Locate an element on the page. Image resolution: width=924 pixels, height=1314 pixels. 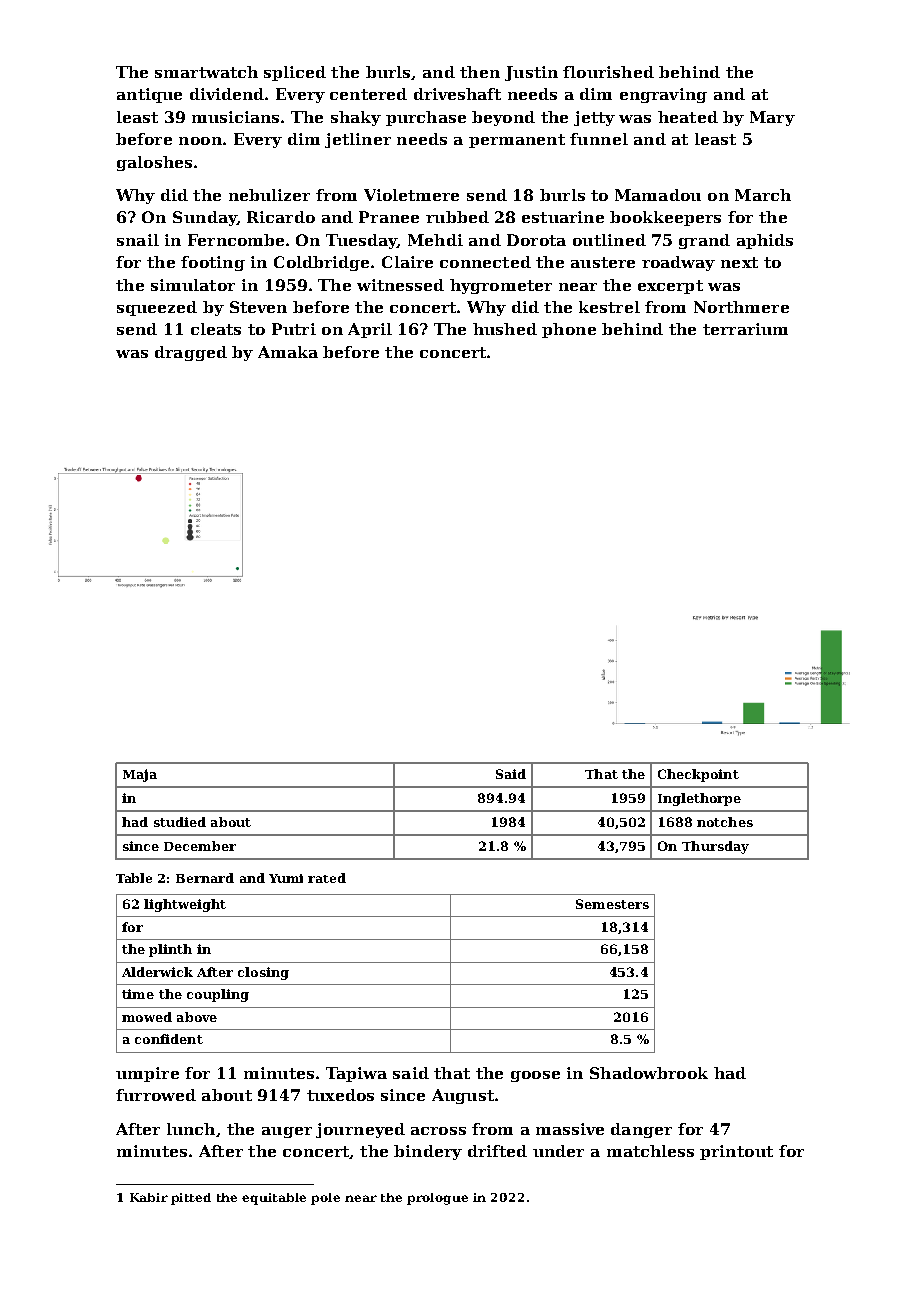
Inglethorpe is located at coordinates (699, 799).
